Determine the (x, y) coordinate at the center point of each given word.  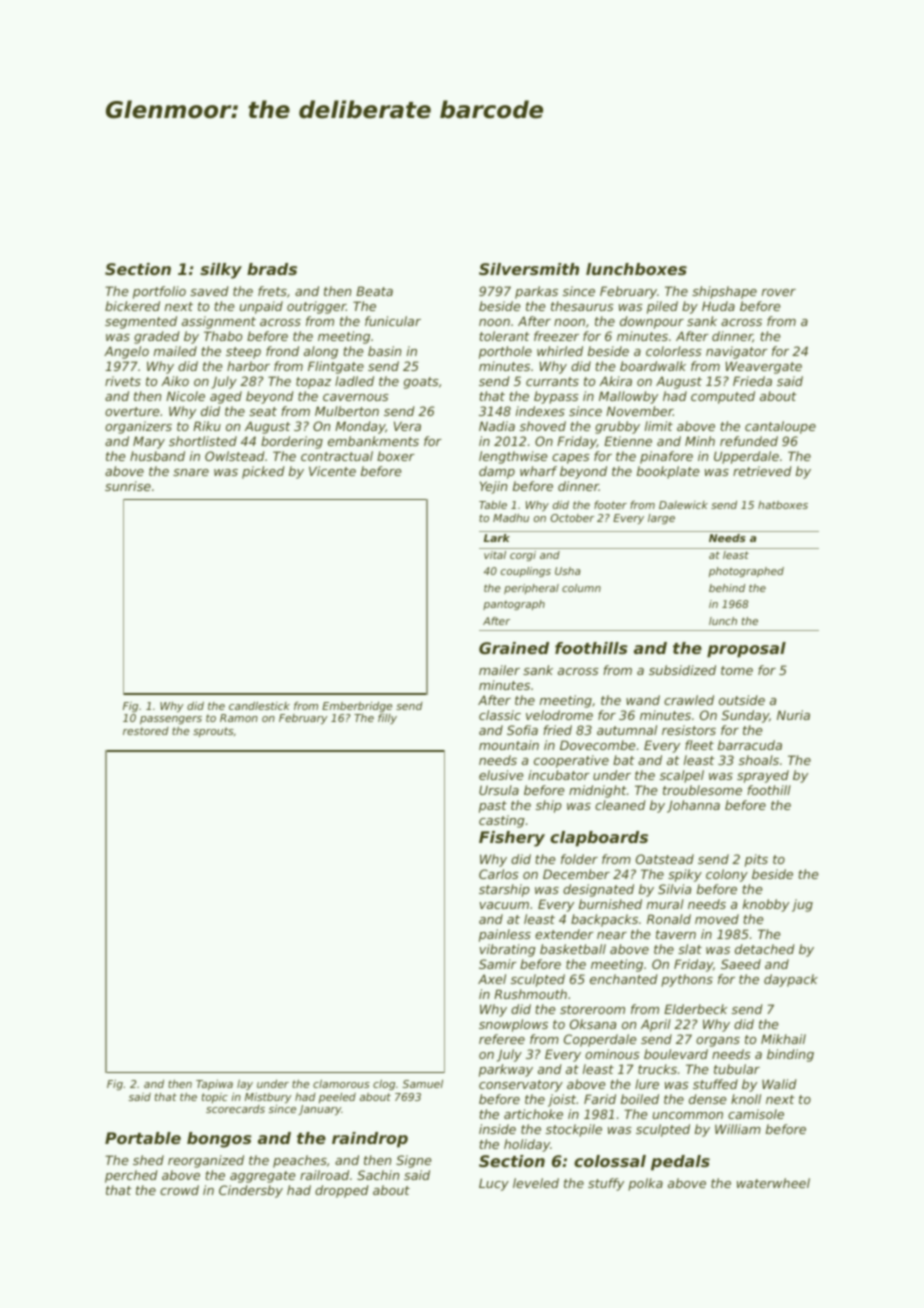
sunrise (128, 486)
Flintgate (336, 367)
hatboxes (783, 504)
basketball (573, 949)
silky (221, 271)
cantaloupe (780, 427)
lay (245, 1084)
